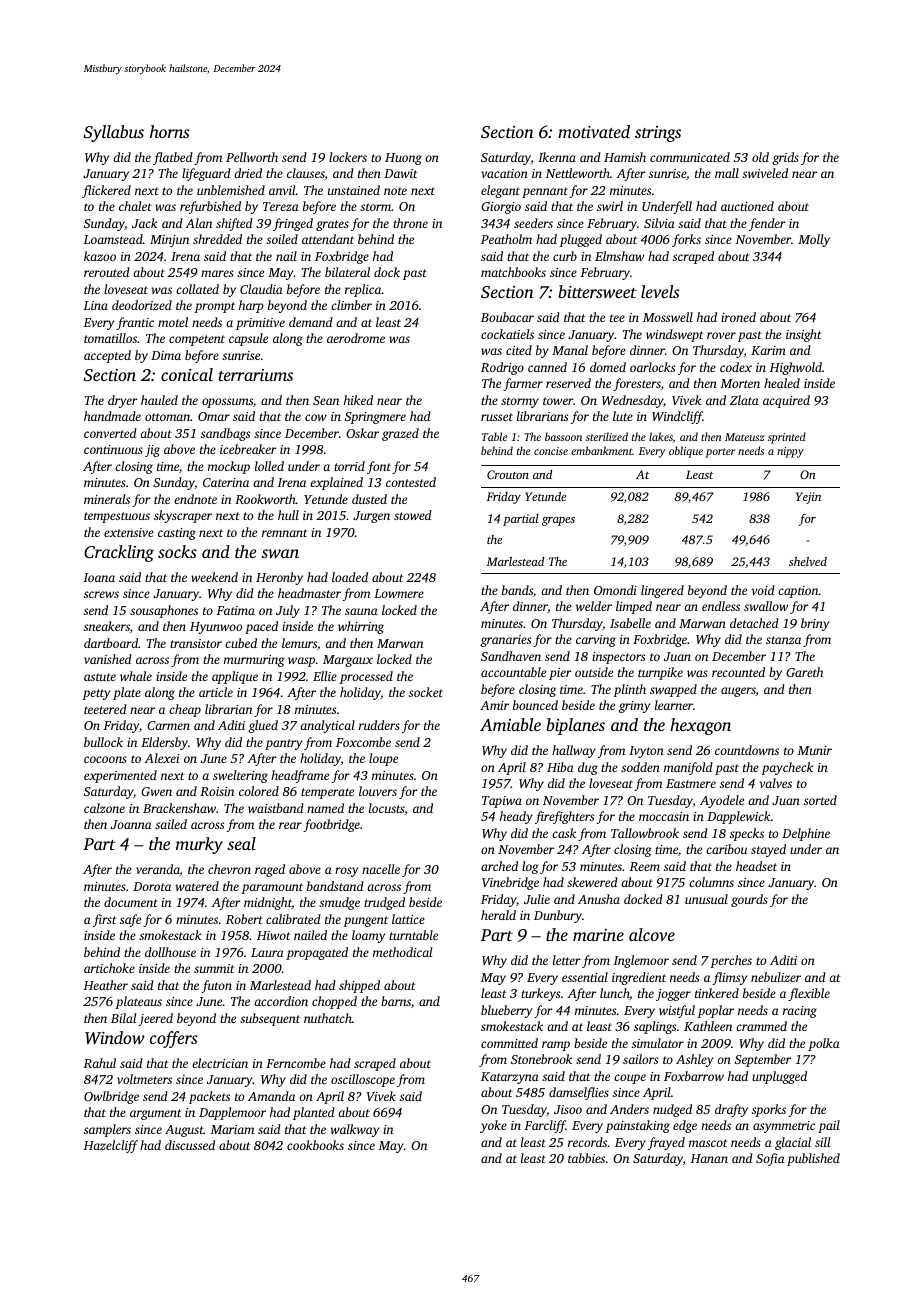 The height and width of the screenshot is (1308, 924). I want to click on flickered, so click(106, 191).
